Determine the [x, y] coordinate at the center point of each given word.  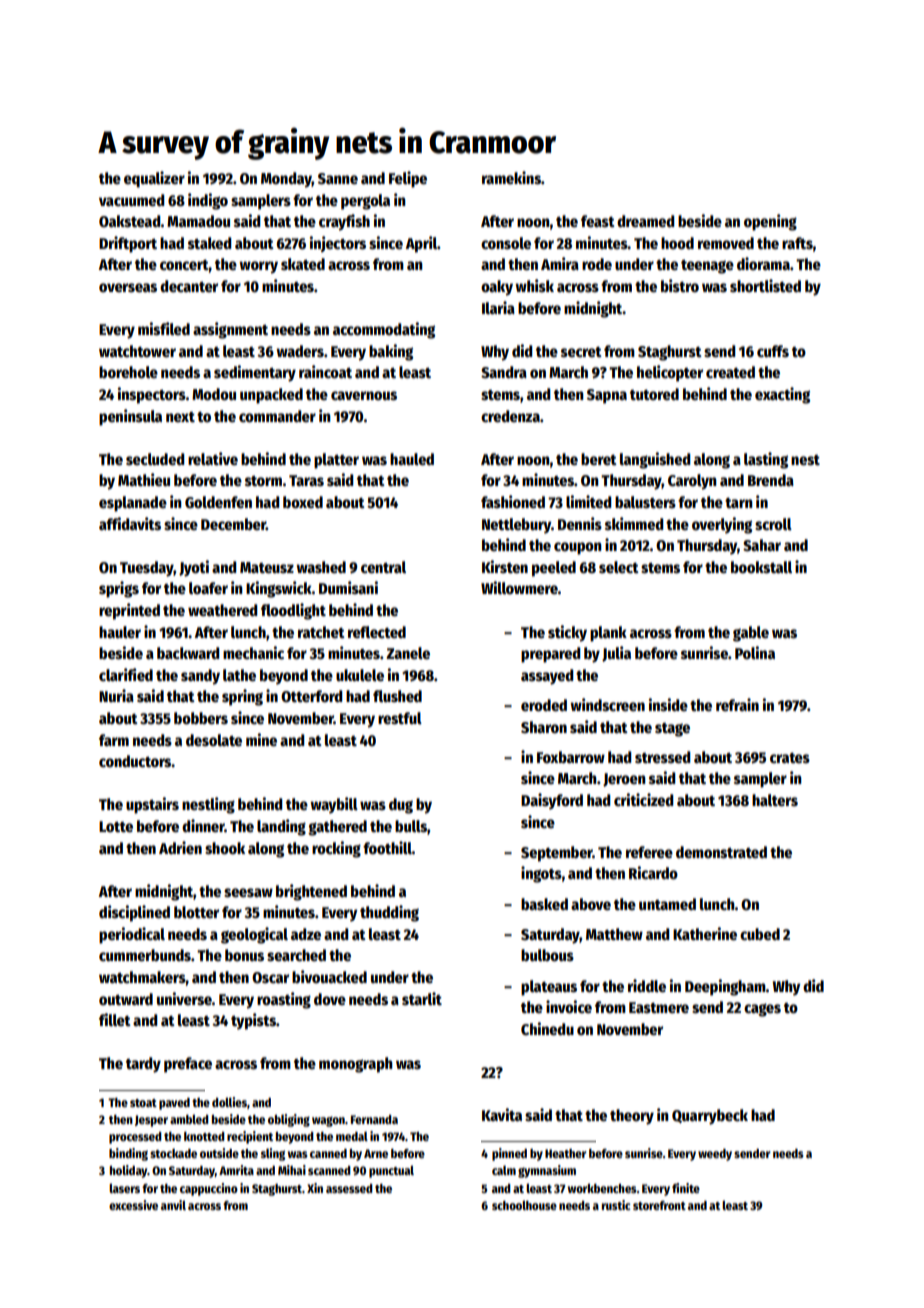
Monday [286, 180]
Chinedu [547, 1029]
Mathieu [144, 479]
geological [254, 935]
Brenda [771, 480]
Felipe [408, 179]
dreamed [646, 221]
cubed [760, 934]
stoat [143, 1103]
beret [599, 459]
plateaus [549, 988]
